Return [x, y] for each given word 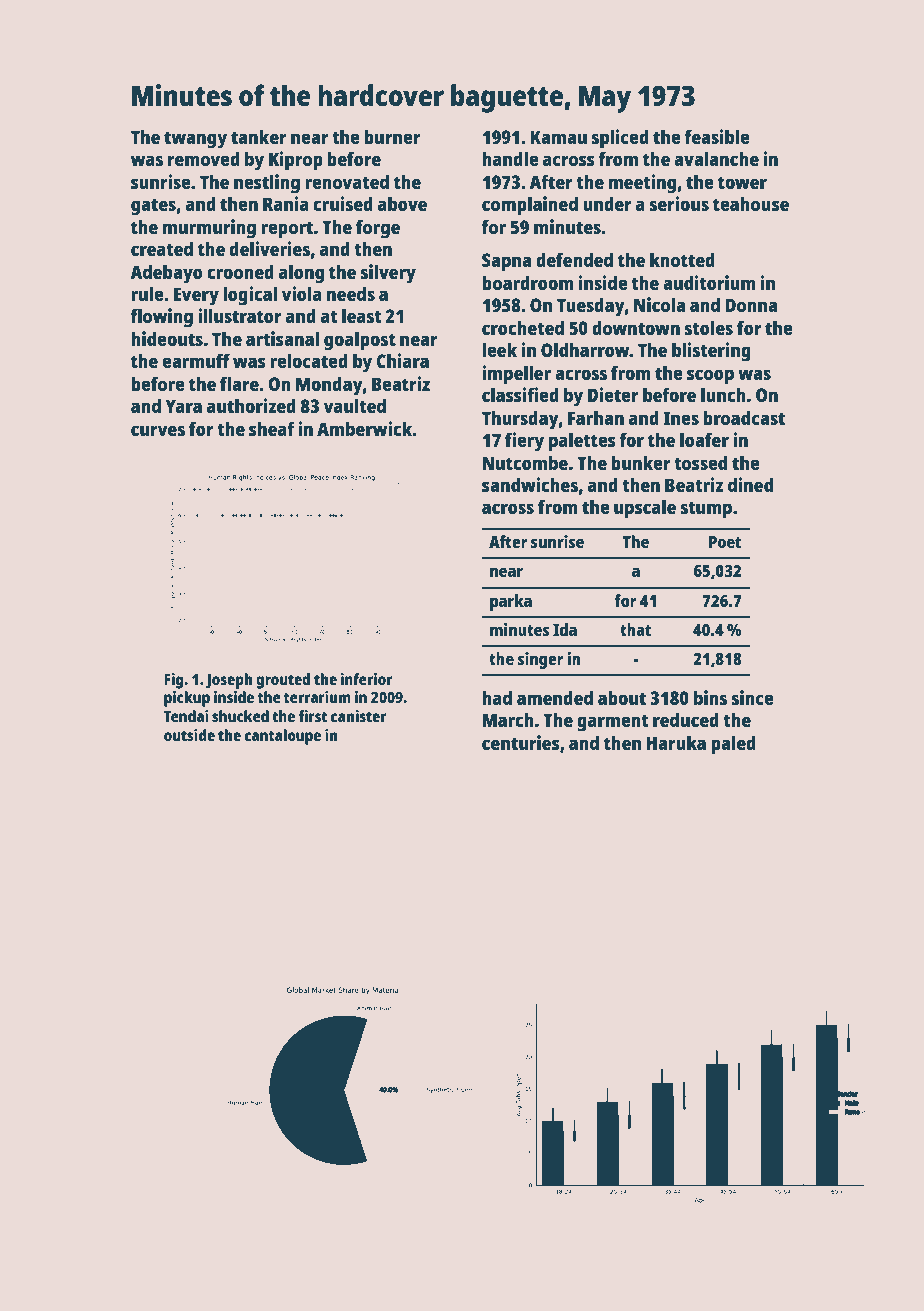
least [362, 315]
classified [520, 394]
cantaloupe [283, 737]
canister [358, 716]
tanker [259, 136]
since [753, 697]
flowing [162, 318]
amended [555, 697]
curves [158, 430]
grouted [283, 681]
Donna [751, 305]
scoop [710, 377]
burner [392, 136]
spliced [620, 139]
